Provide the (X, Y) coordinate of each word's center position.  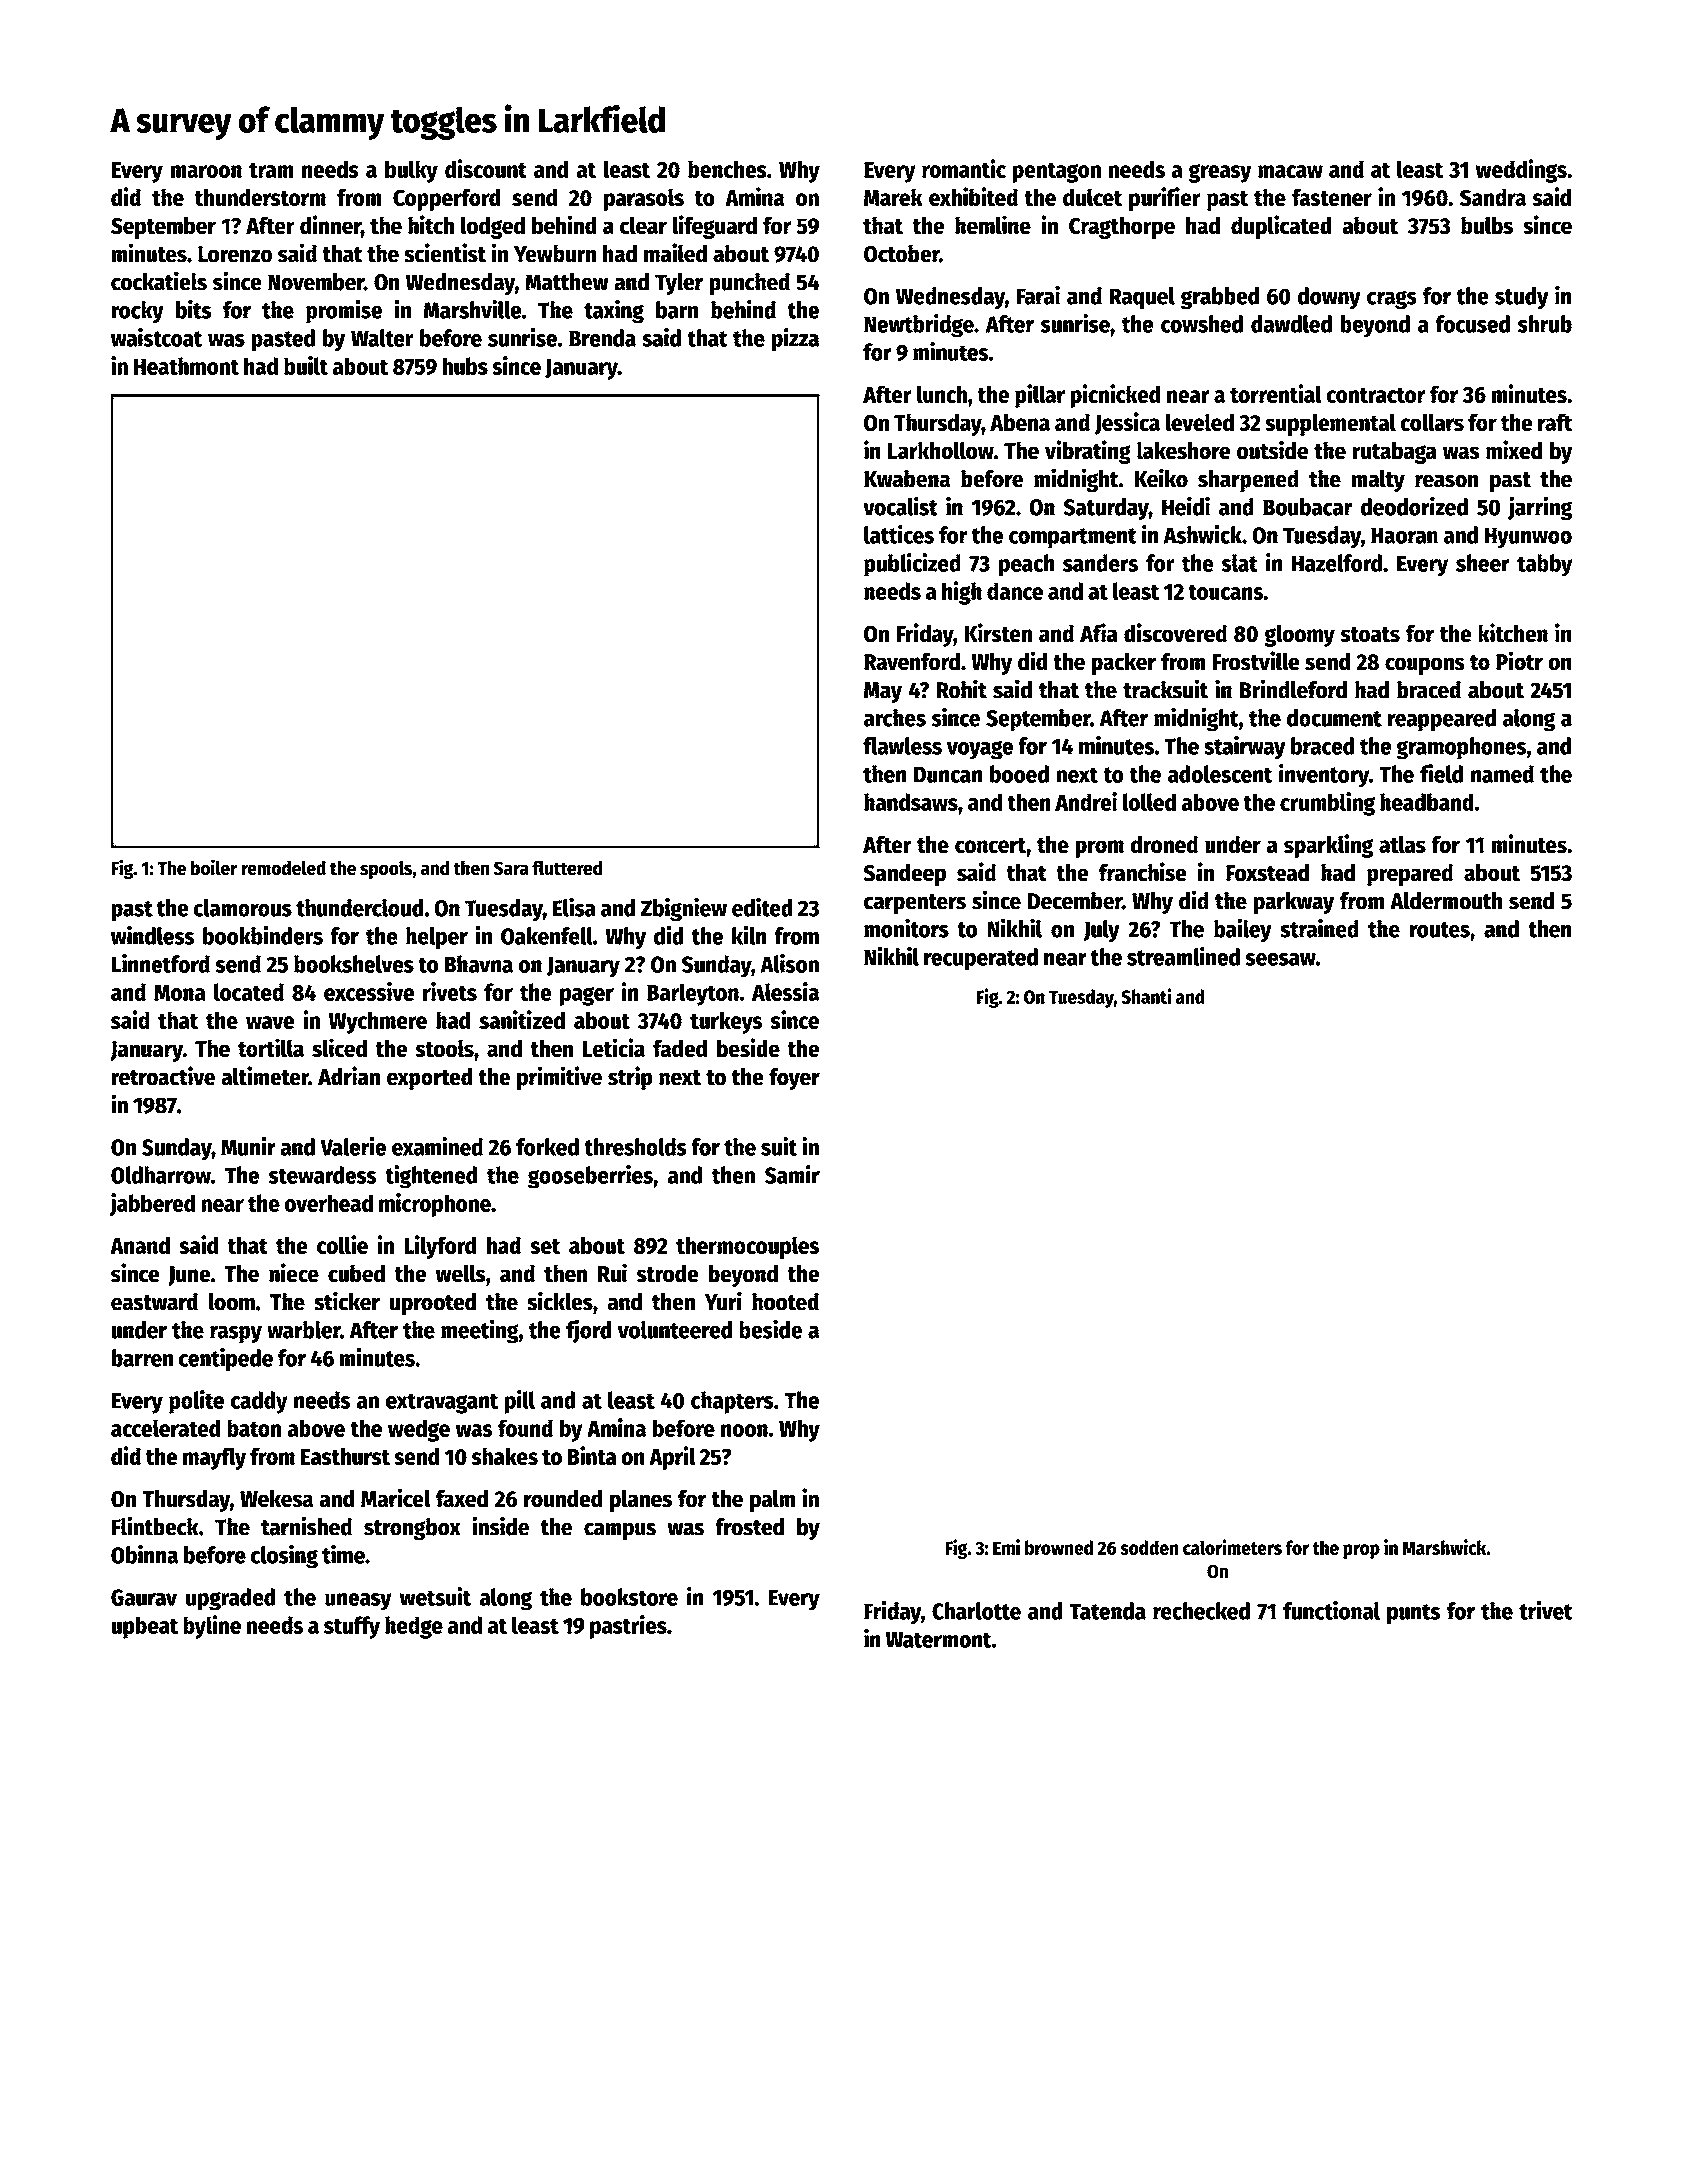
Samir (792, 1174)
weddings (1521, 171)
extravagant (442, 1403)
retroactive (163, 1076)
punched (749, 284)
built (306, 365)
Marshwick (1444, 1547)
